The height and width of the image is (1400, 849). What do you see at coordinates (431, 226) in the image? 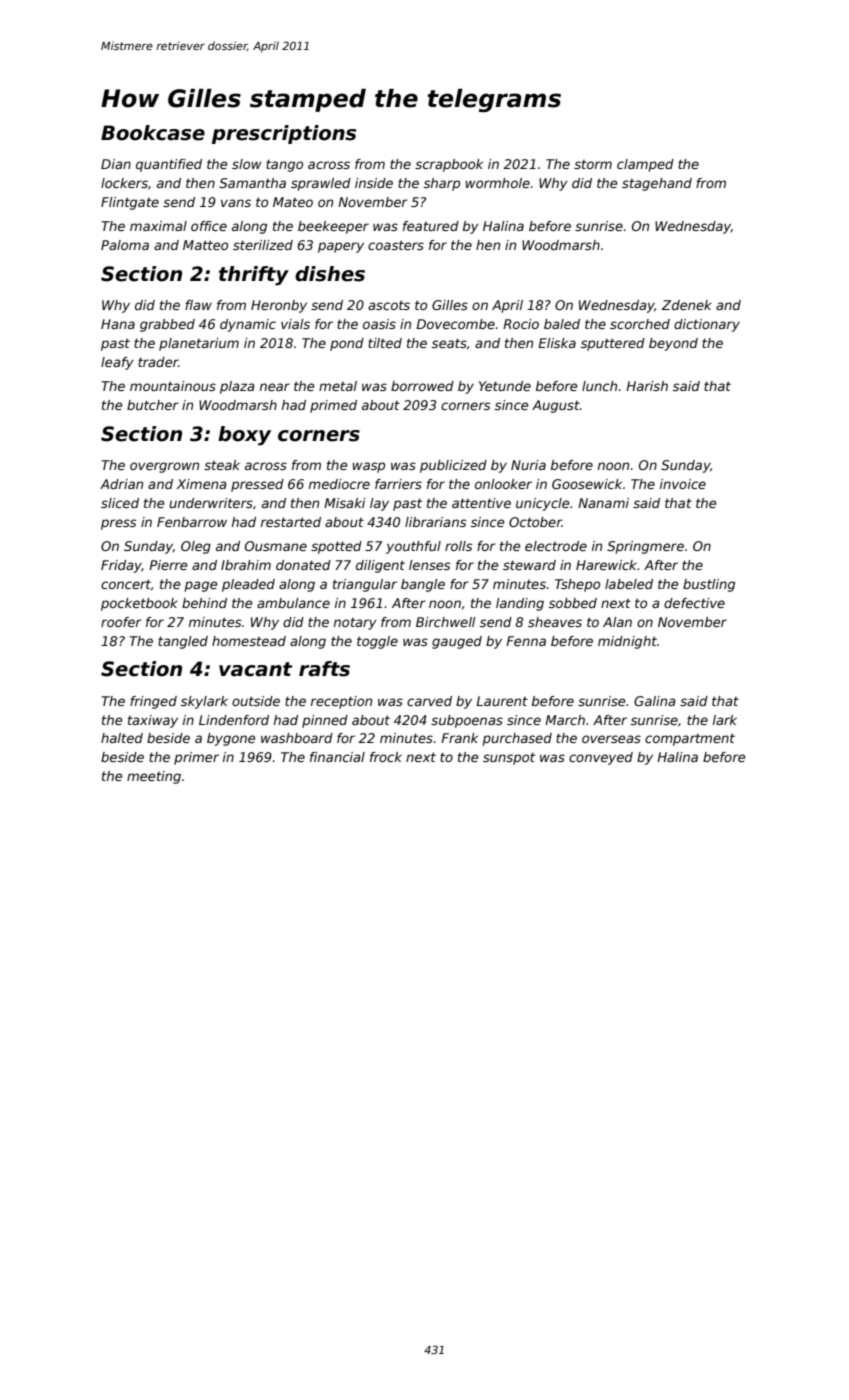
I see `featured` at bounding box center [431, 226].
